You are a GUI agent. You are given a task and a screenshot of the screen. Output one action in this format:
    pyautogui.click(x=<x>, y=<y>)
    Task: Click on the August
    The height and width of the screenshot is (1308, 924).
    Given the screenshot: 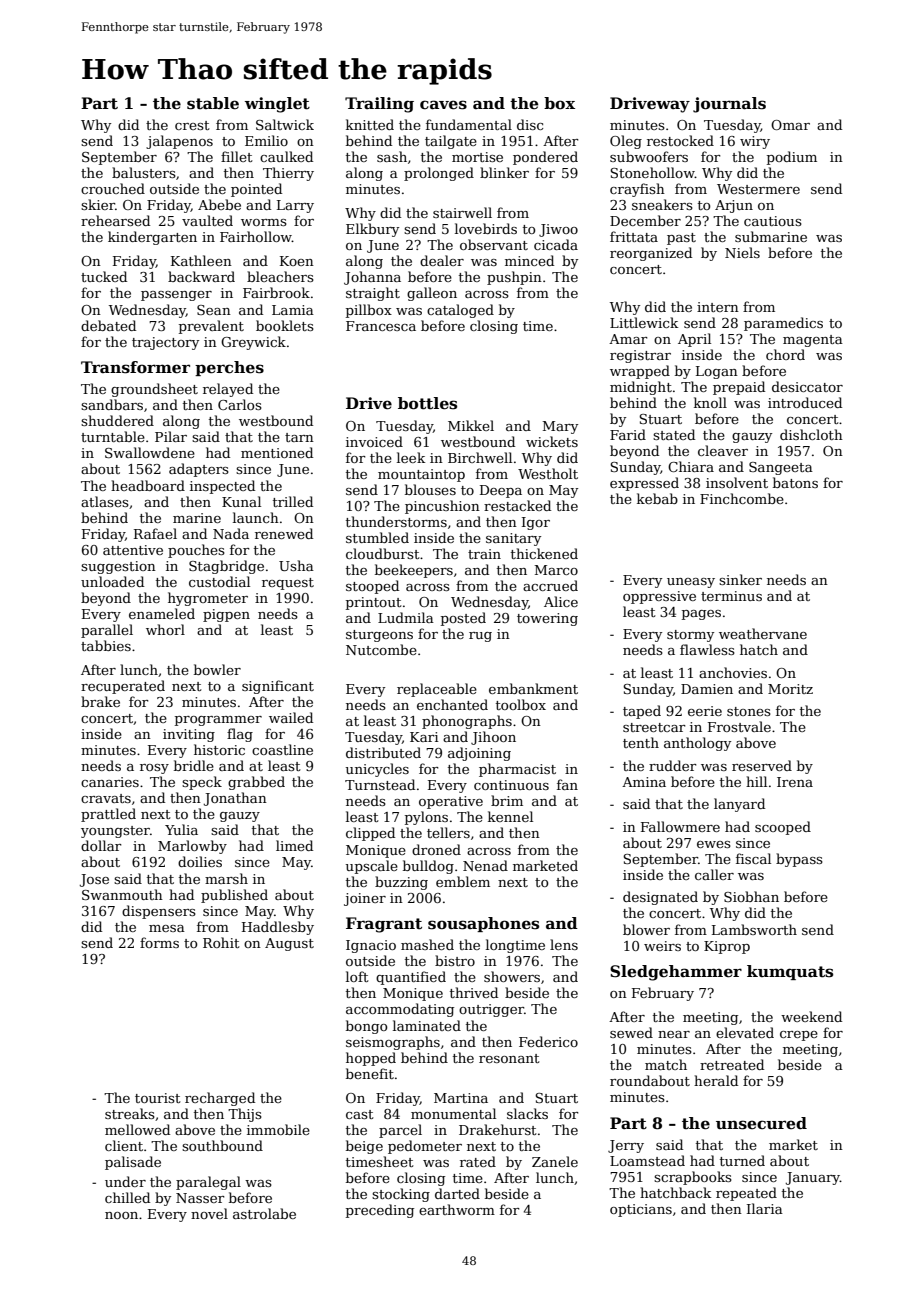 What is the action you would take?
    pyautogui.click(x=289, y=944)
